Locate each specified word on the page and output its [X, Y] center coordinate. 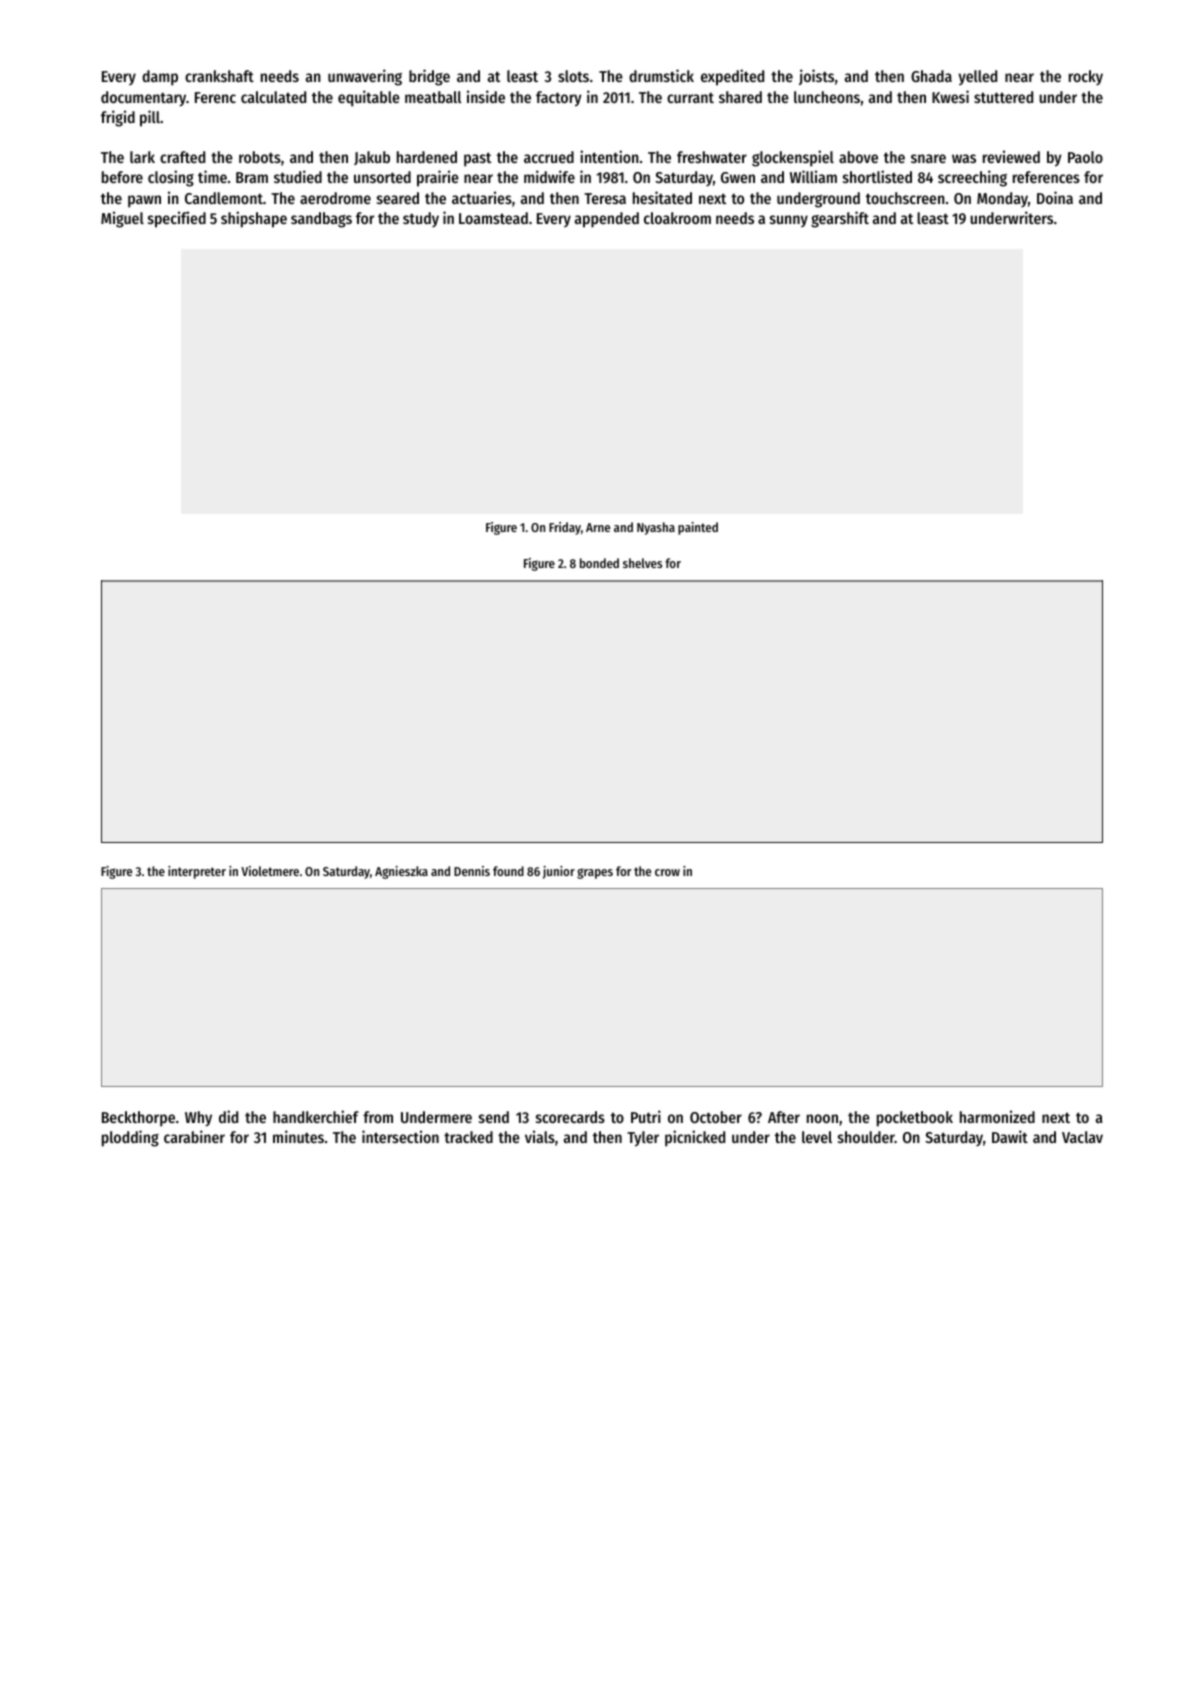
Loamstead [493, 218]
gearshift [840, 219]
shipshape [254, 219]
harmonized [997, 1116]
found [508, 871]
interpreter [197, 872]
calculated [273, 97]
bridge [429, 77]
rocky [1086, 77]
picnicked [695, 1138]
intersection [400, 1136]
